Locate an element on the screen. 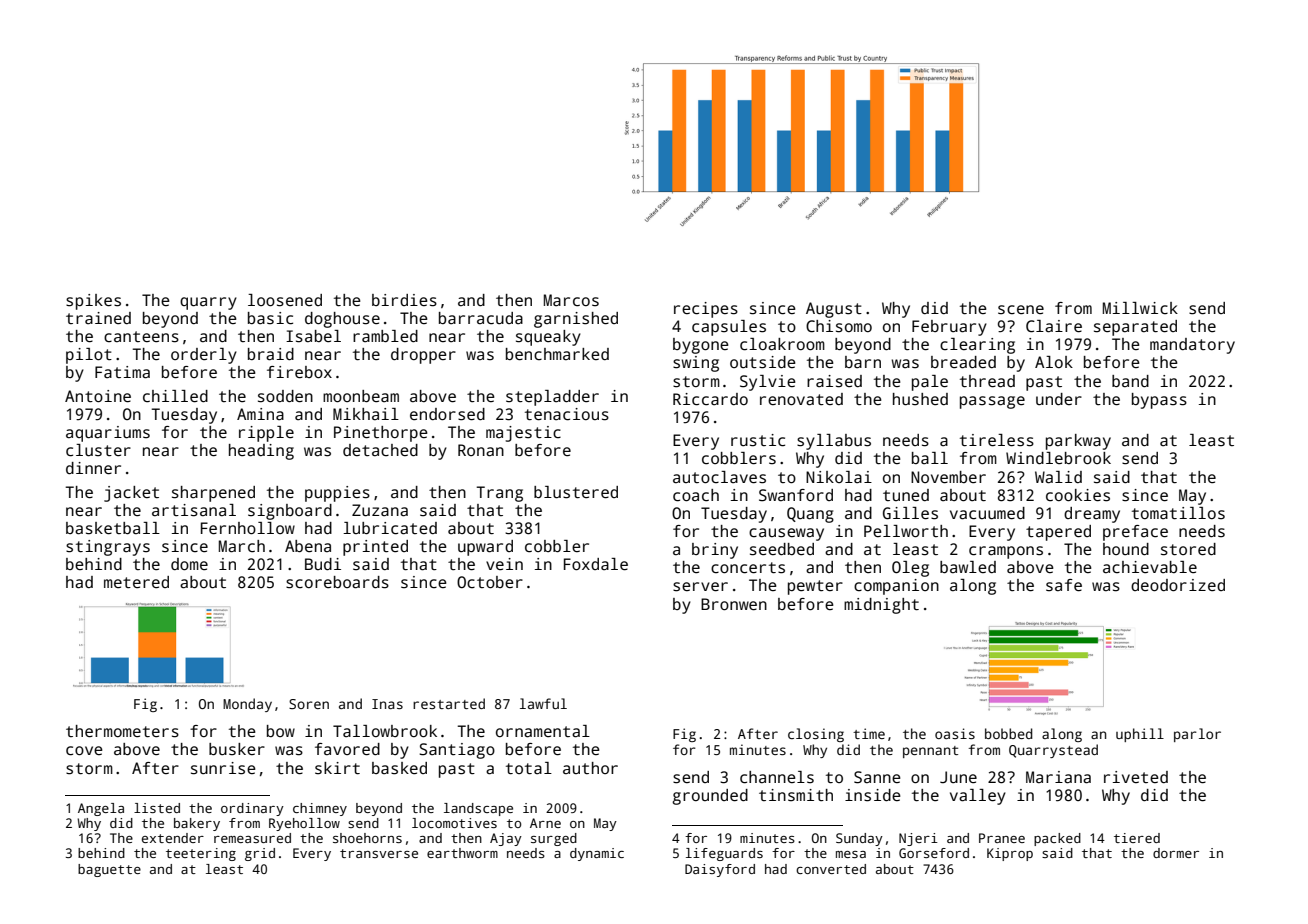  upward is located at coordinates (485, 548).
